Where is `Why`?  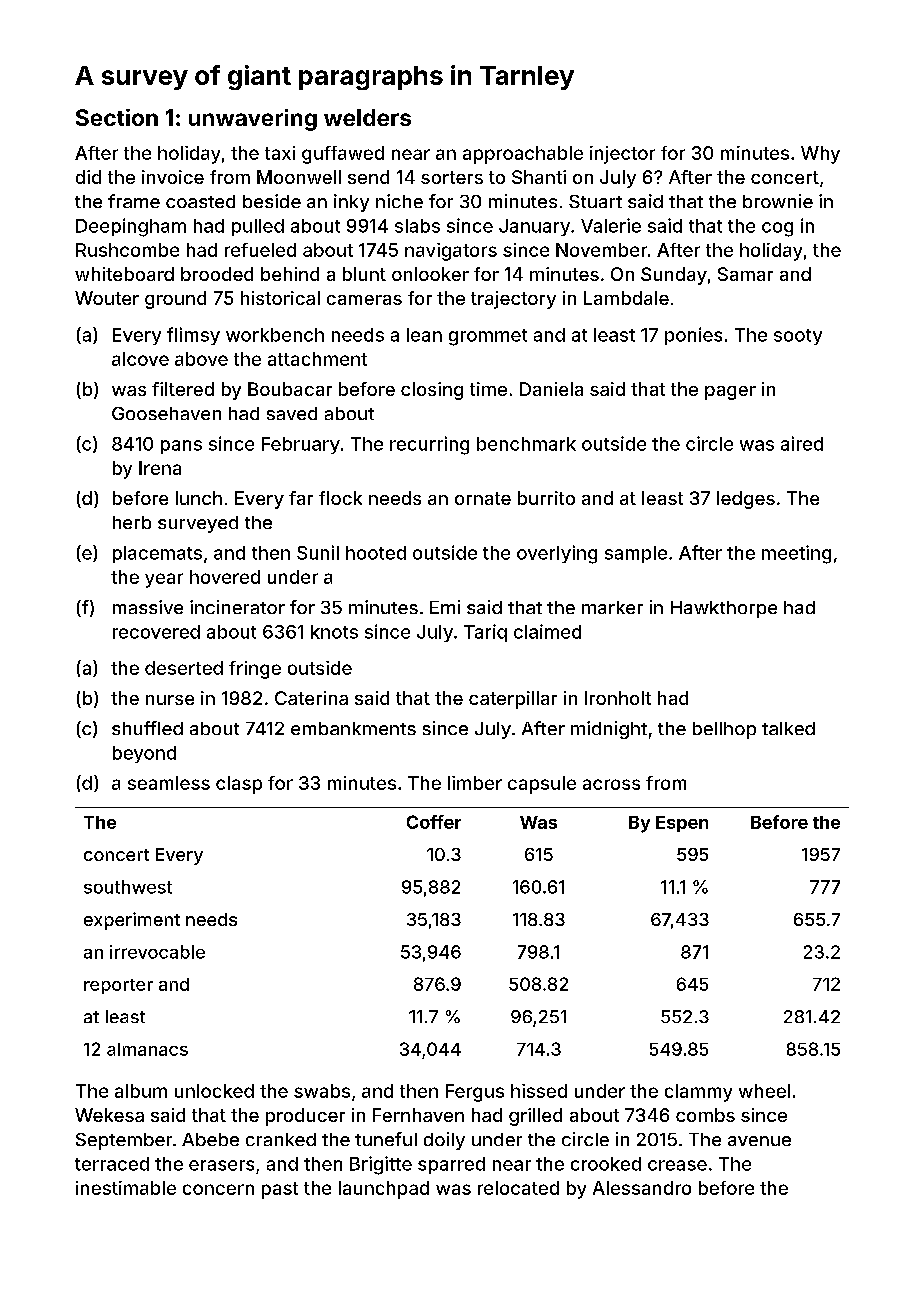
Why is located at coordinates (820, 155).
